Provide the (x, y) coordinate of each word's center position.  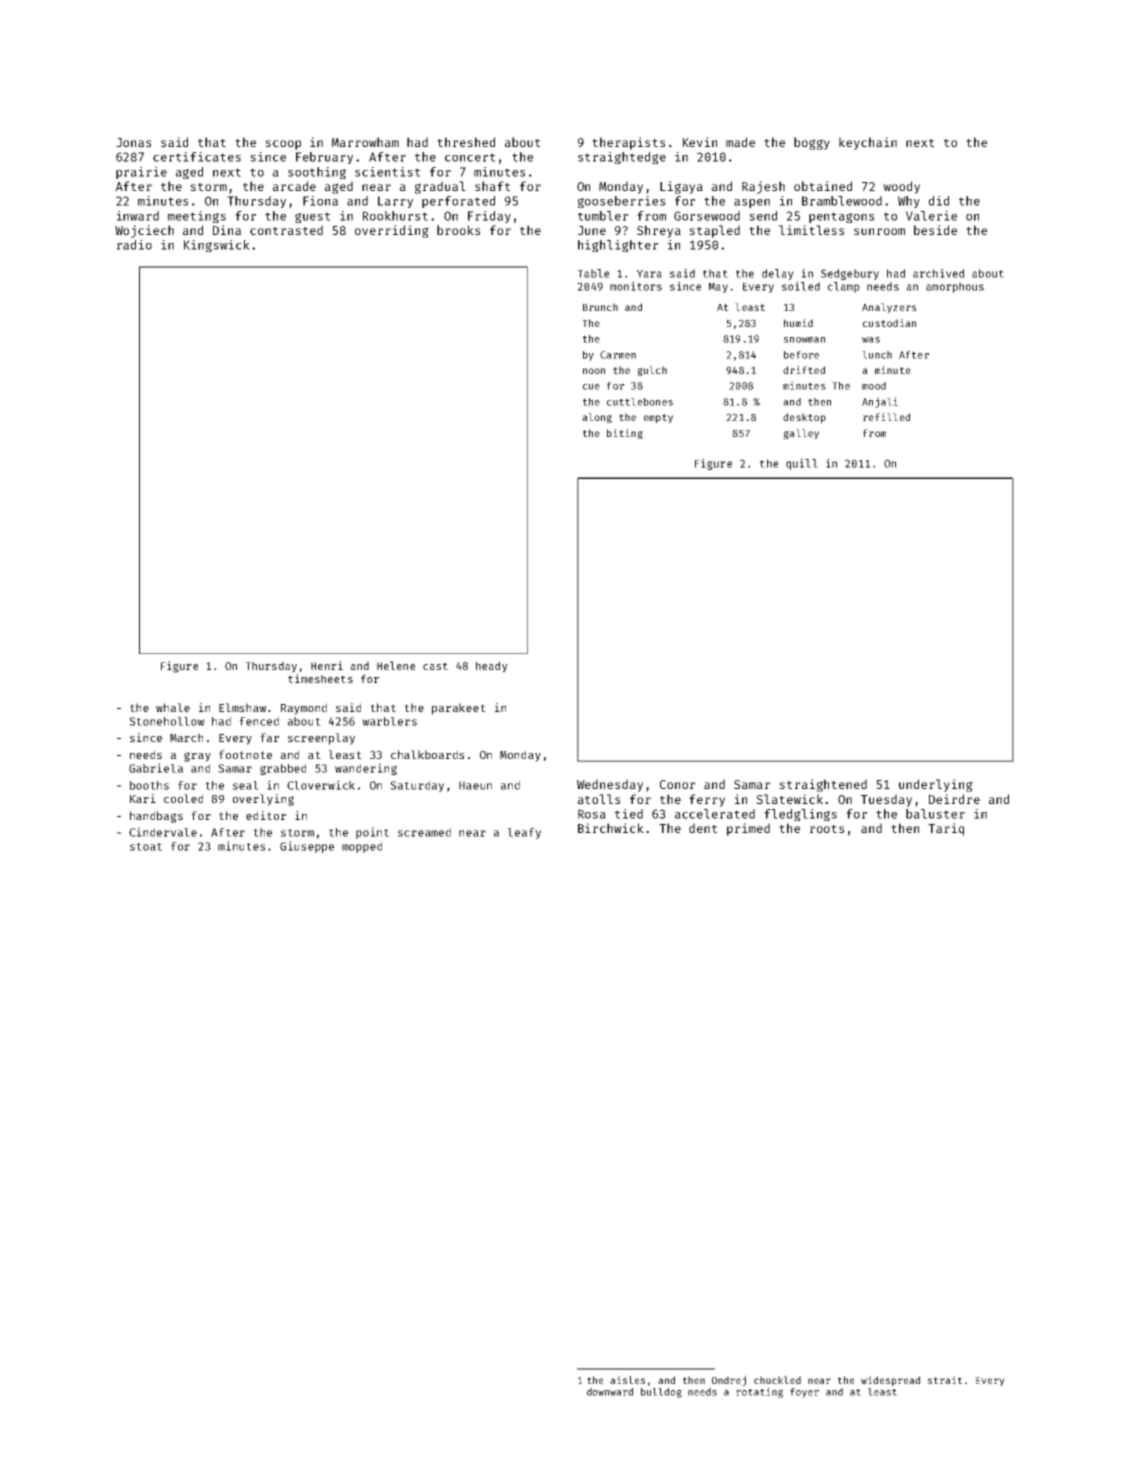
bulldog (661, 1393)
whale (173, 707)
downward (610, 1392)
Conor (677, 784)
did (939, 201)
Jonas (133, 142)
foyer (804, 1393)
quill (802, 464)
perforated (458, 202)
